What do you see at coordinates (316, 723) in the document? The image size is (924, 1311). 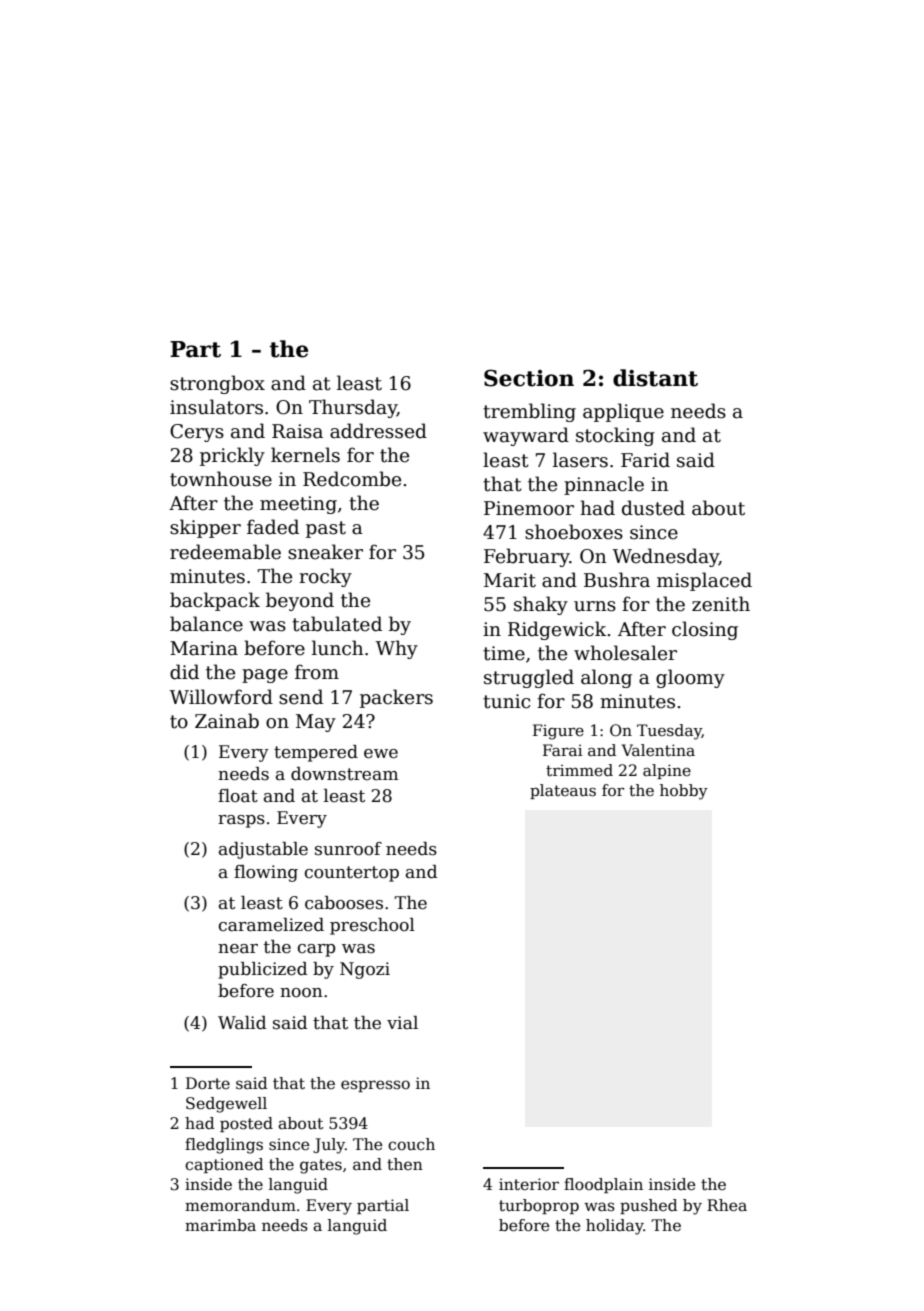 I see `May` at bounding box center [316, 723].
